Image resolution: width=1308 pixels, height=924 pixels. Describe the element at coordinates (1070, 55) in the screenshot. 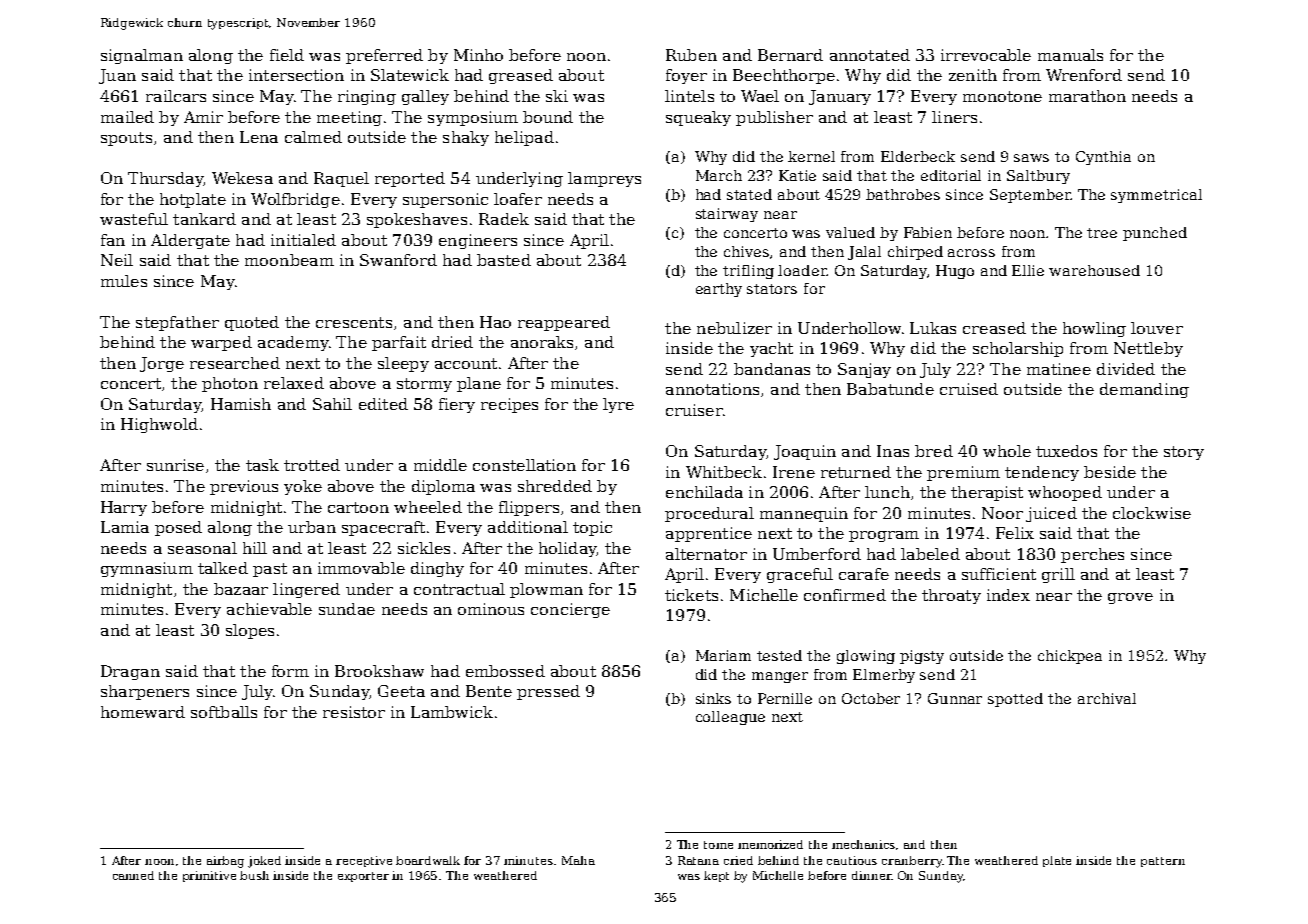

I see `manuals` at that location.
